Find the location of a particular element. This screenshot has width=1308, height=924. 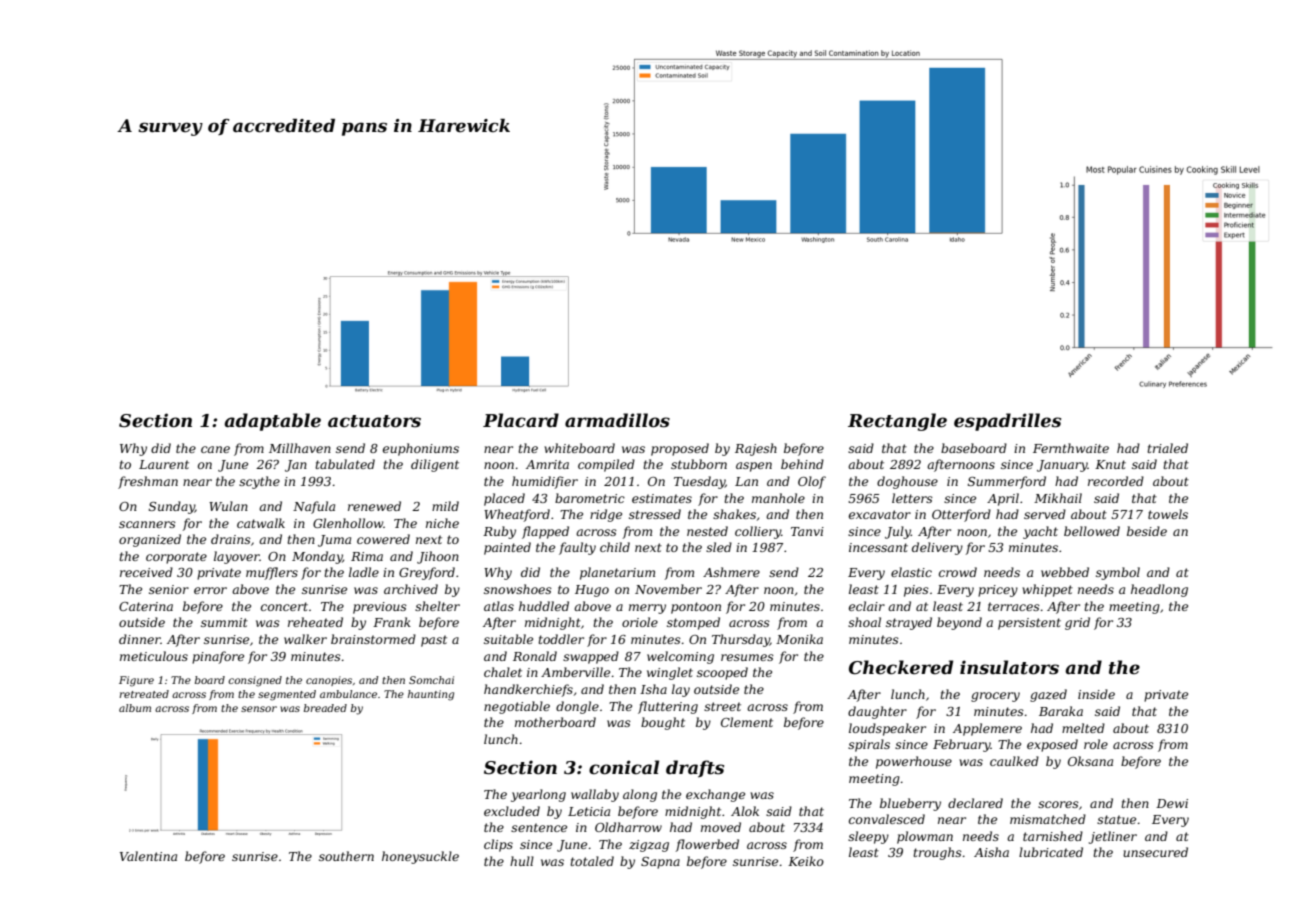

eclair is located at coordinates (867, 606).
